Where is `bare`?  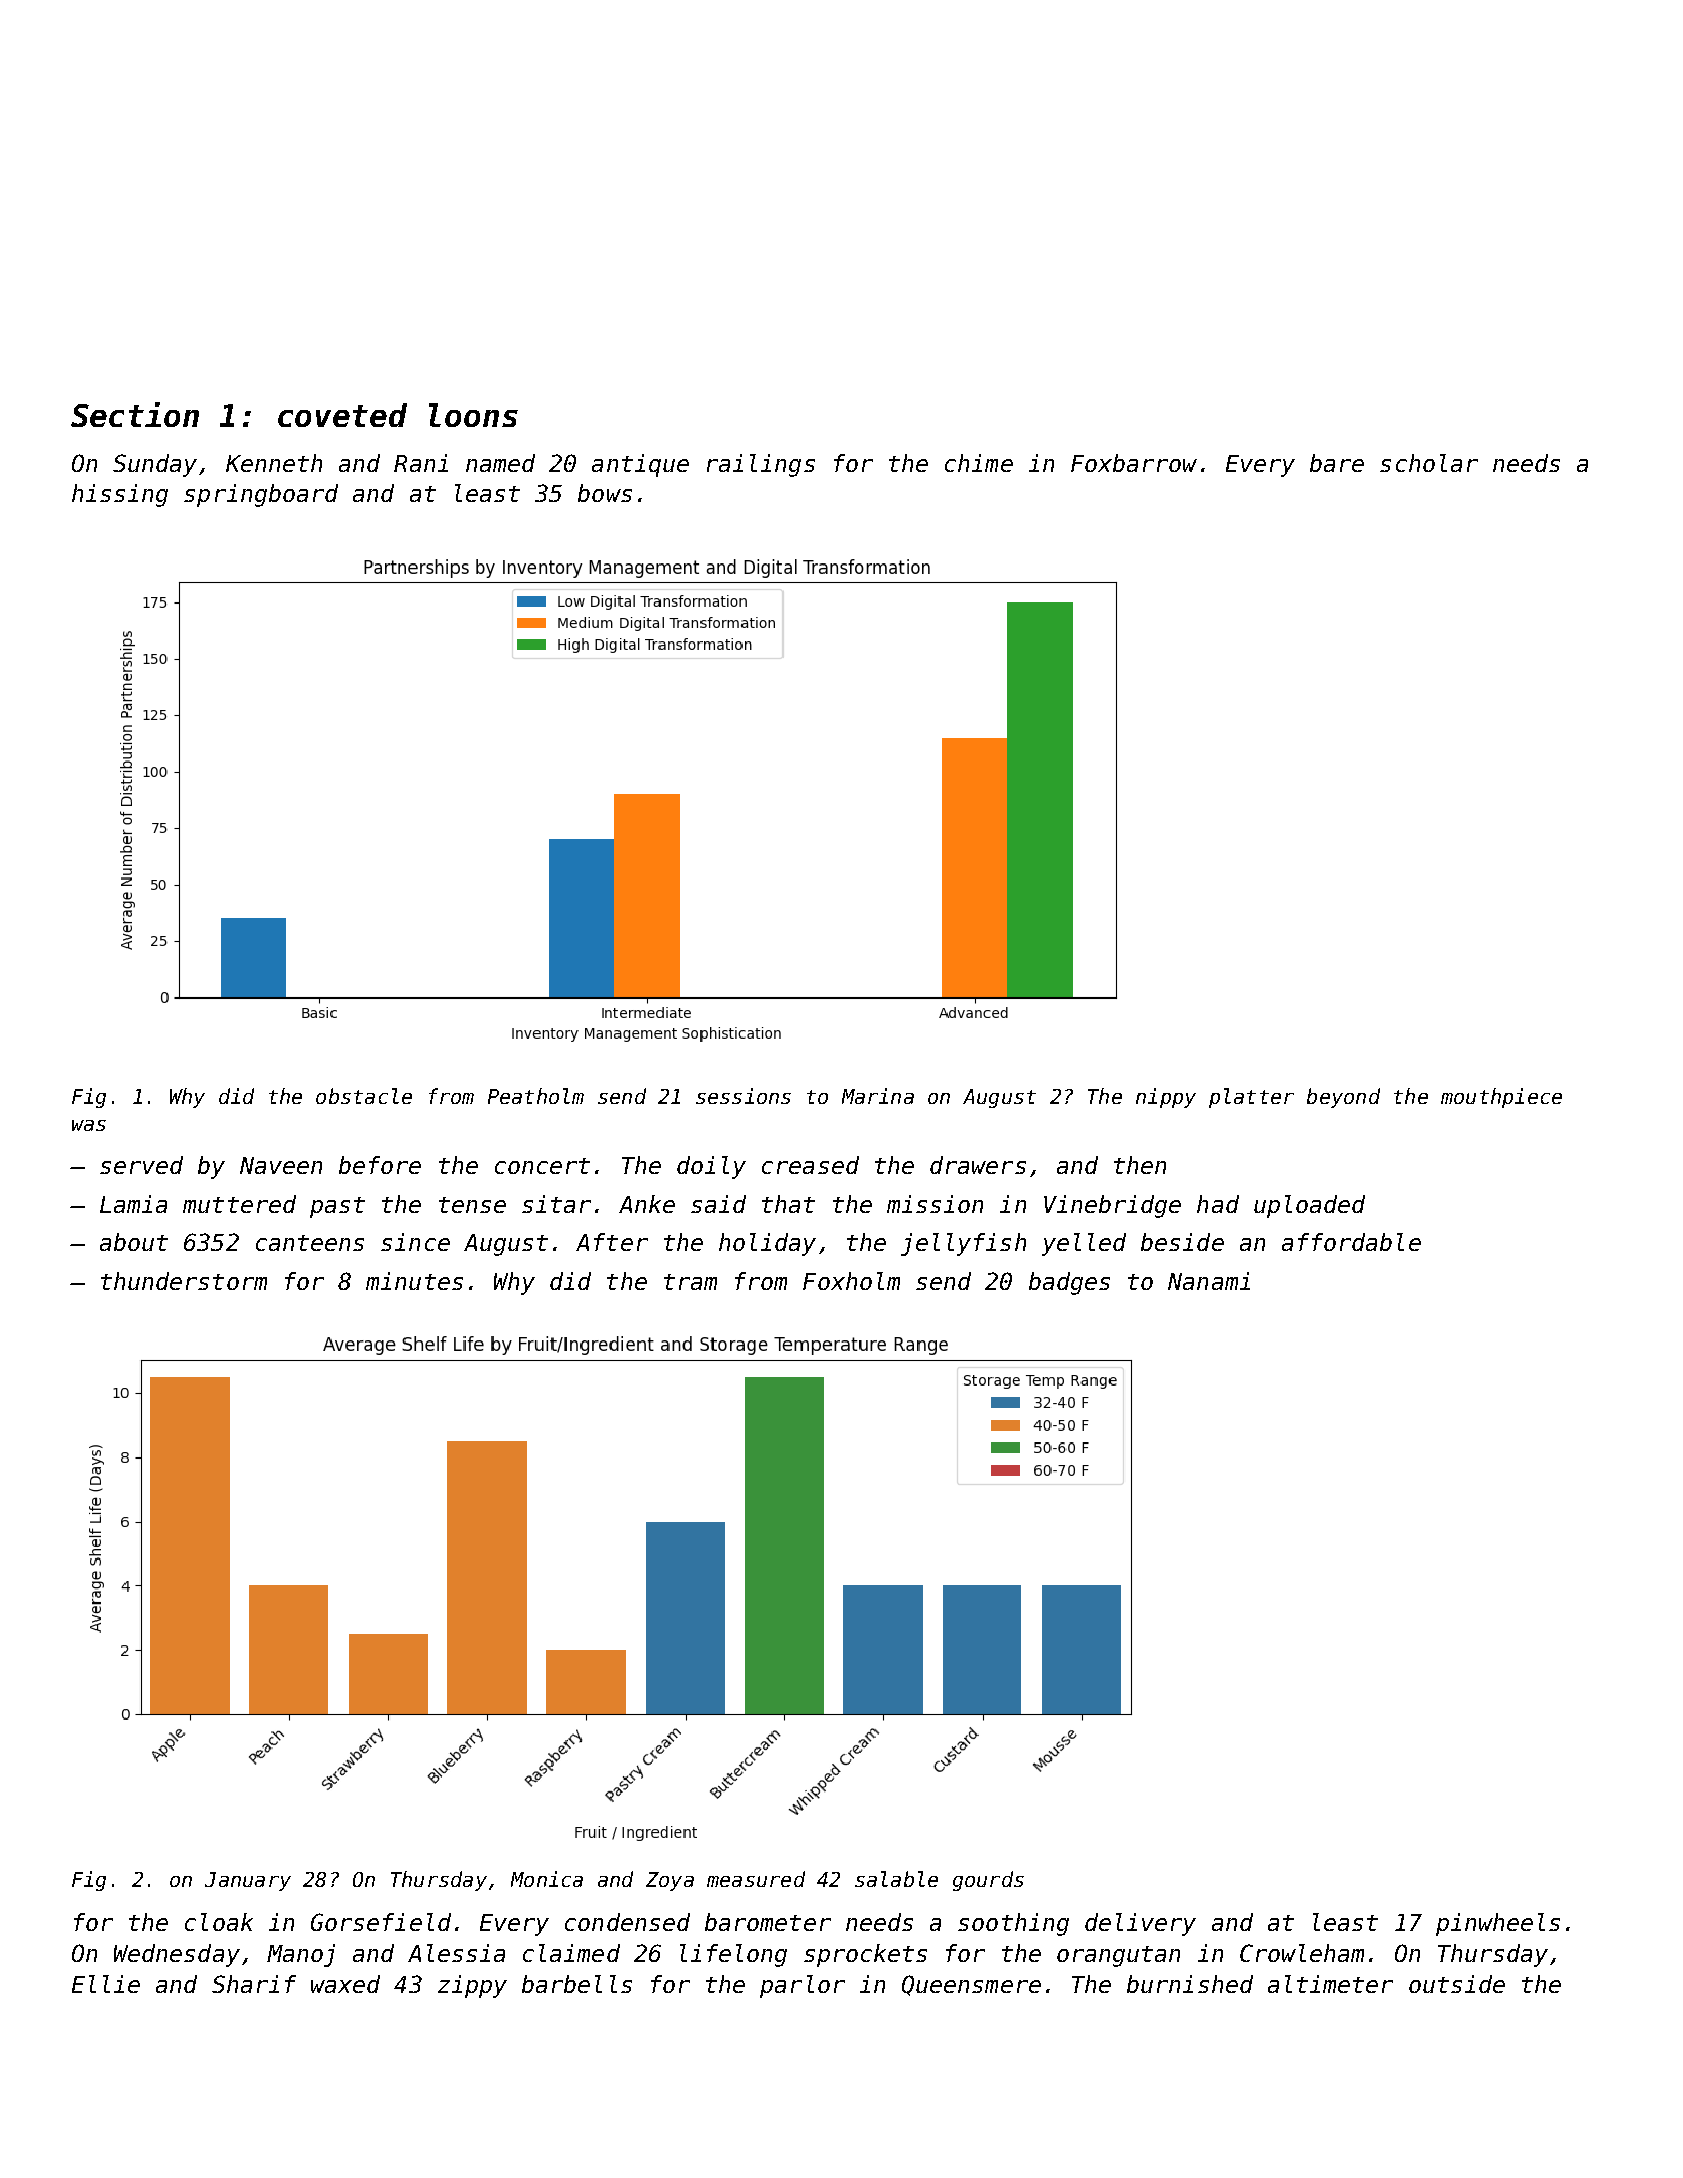 bare is located at coordinates (1337, 463).
